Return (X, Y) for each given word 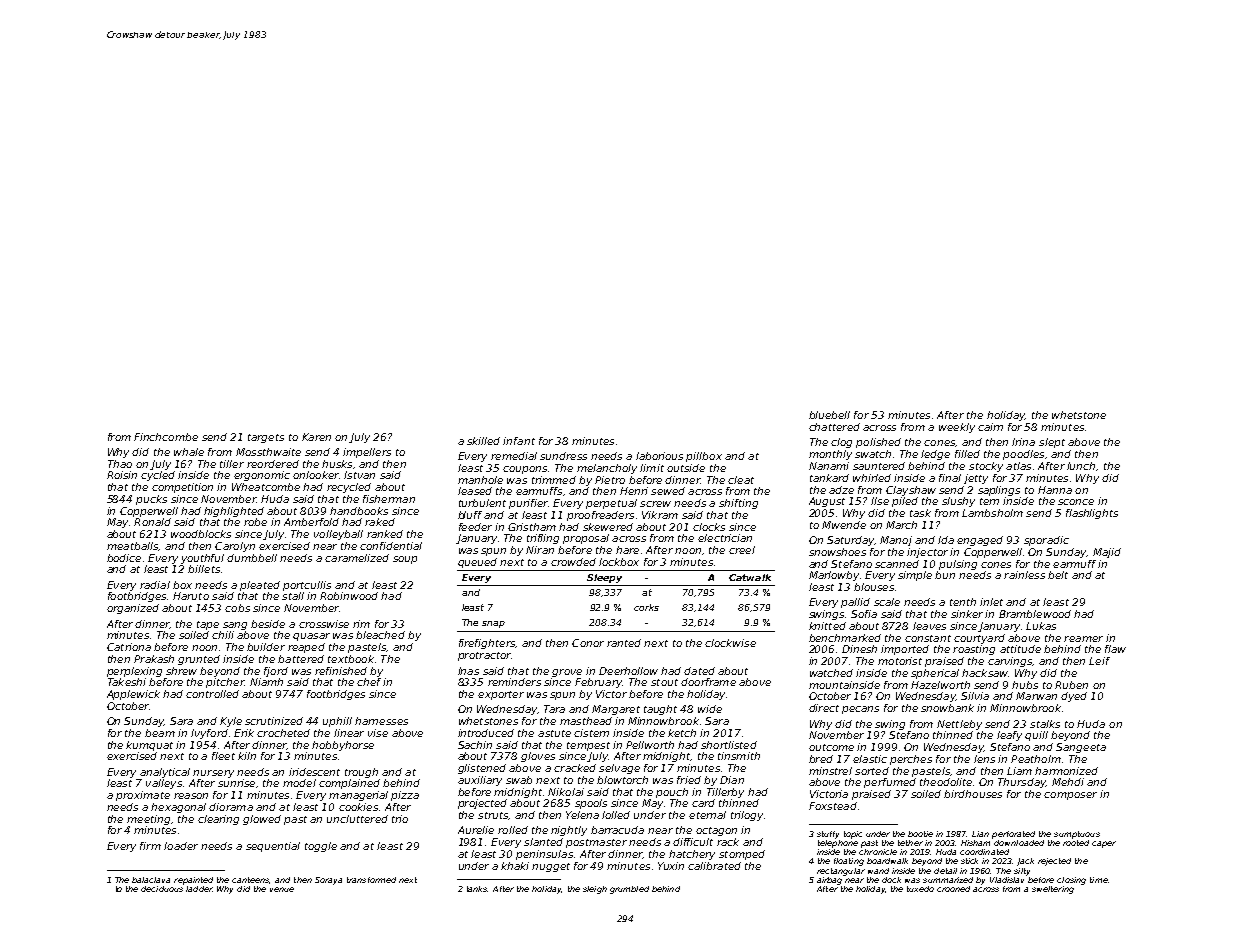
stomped (742, 855)
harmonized (1066, 771)
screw (655, 504)
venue (282, 889)
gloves (538, 757)
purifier (528, 504)
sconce (1076, 502)
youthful (202, 559)
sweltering (1053, 890)
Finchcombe (166, 437)
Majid (1107, 553)
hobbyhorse (343, 746)
